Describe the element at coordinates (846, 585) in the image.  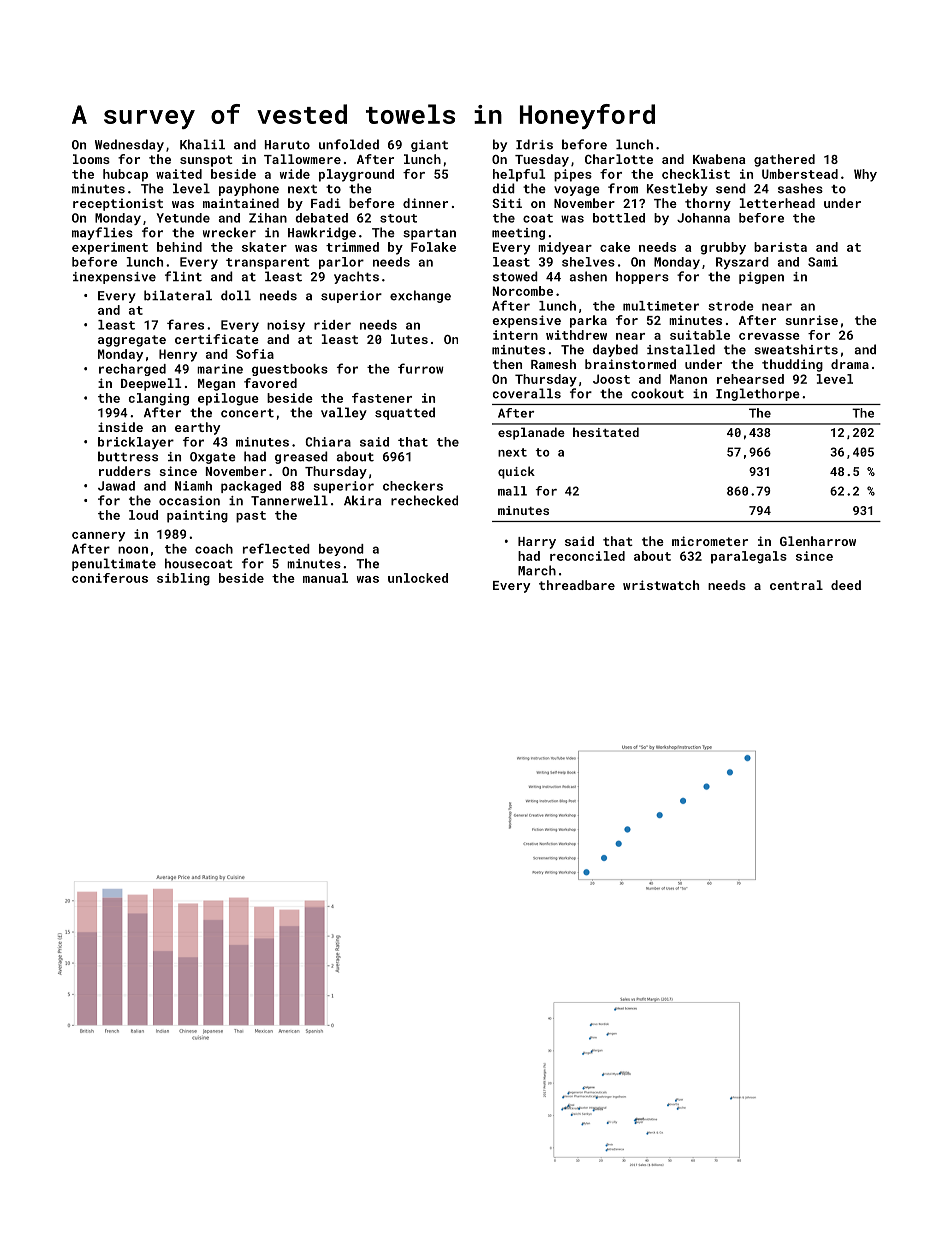
I see `deed` at that location.
